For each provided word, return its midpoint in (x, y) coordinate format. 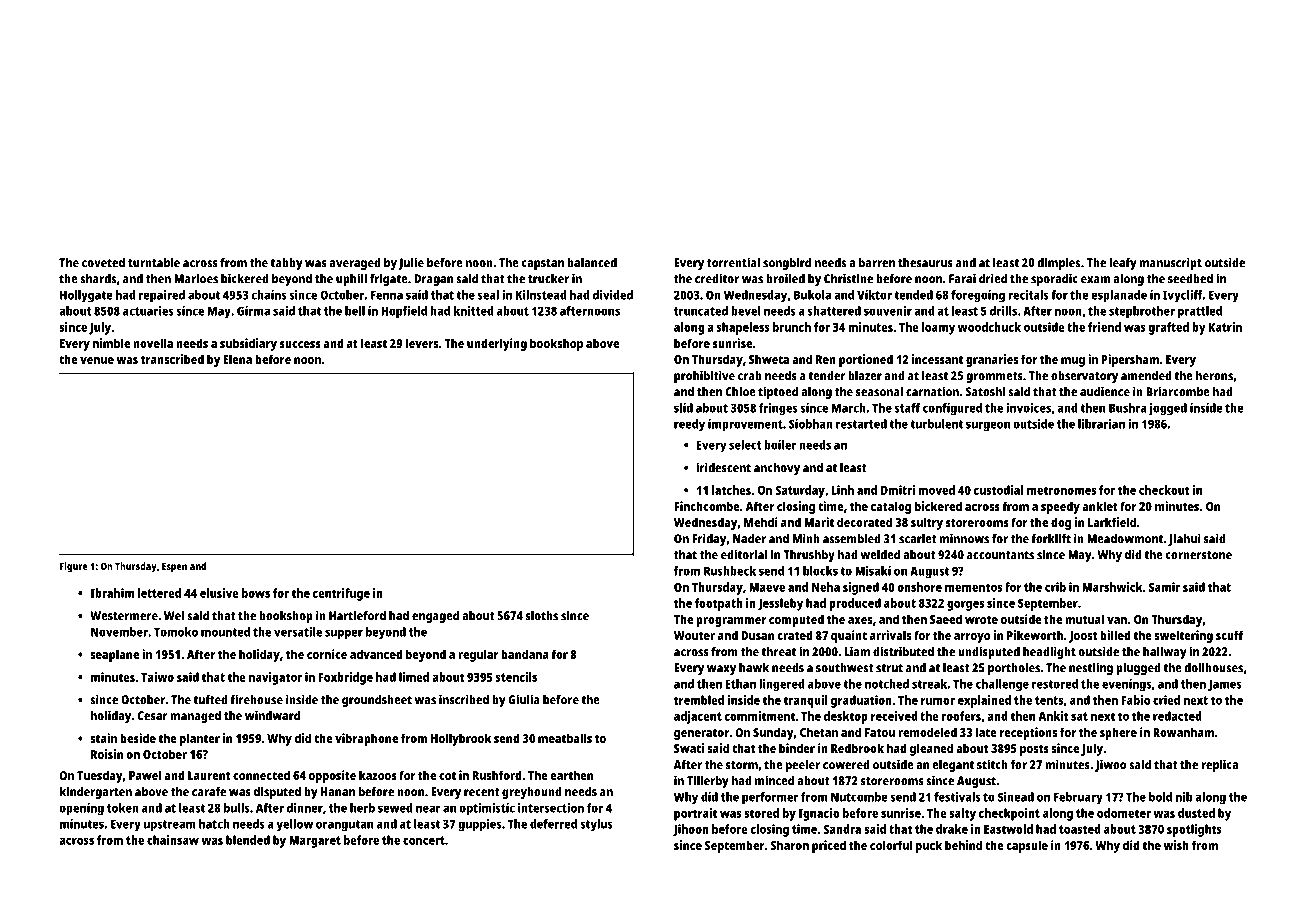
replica (1219, 765)
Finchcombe (707, 506)
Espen (174, 567)
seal (488, 295)
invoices (1028, 408)
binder (797, 748)
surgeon (988, 426)
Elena (237, 359)
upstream (170, 826)
